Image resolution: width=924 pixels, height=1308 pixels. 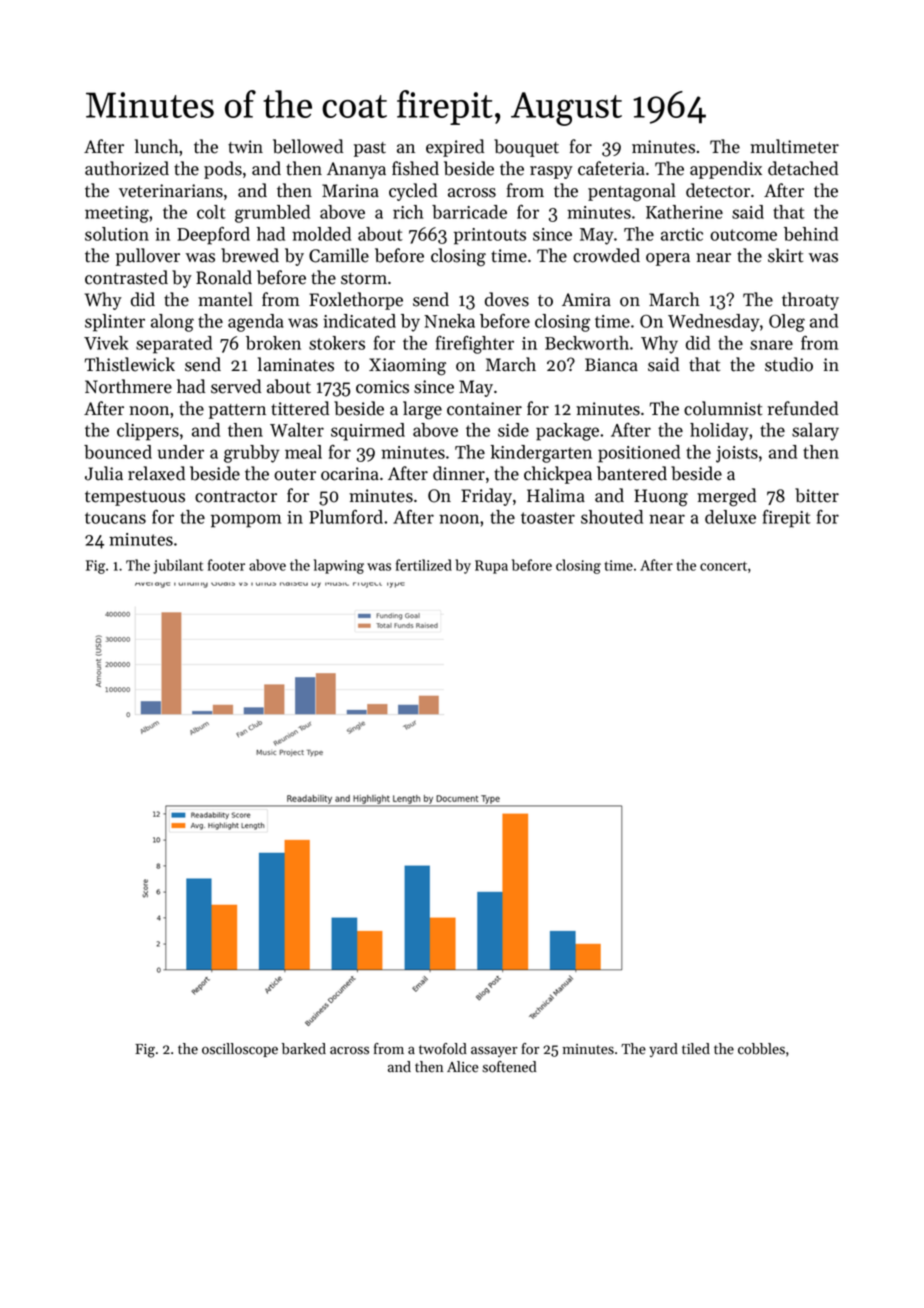 What do you see at coordinates (240, 1050) in the document?
I see `oscilloscope` at bounding box center [240, 1050].
